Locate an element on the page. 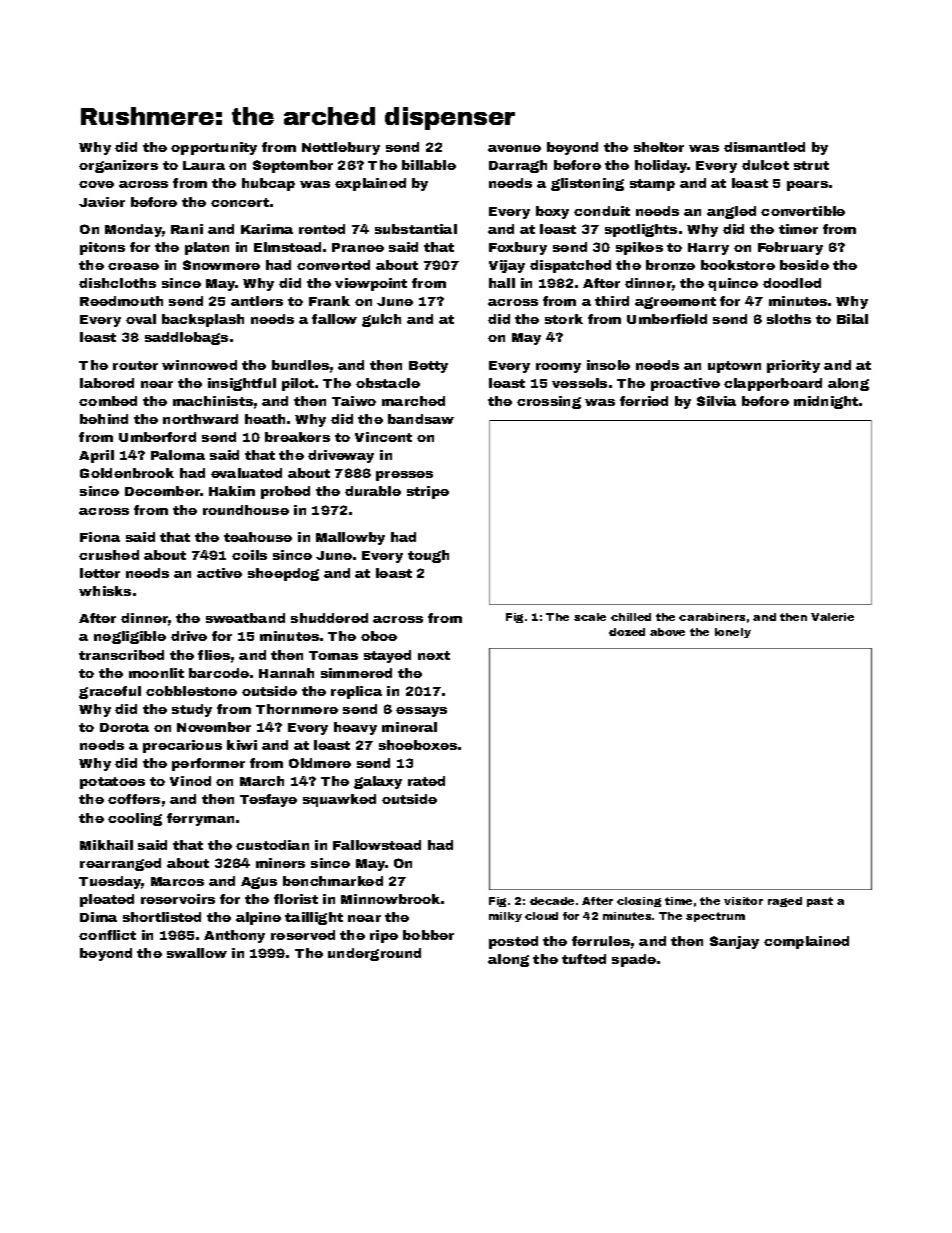  hall is located at coordinates (502, 283).
